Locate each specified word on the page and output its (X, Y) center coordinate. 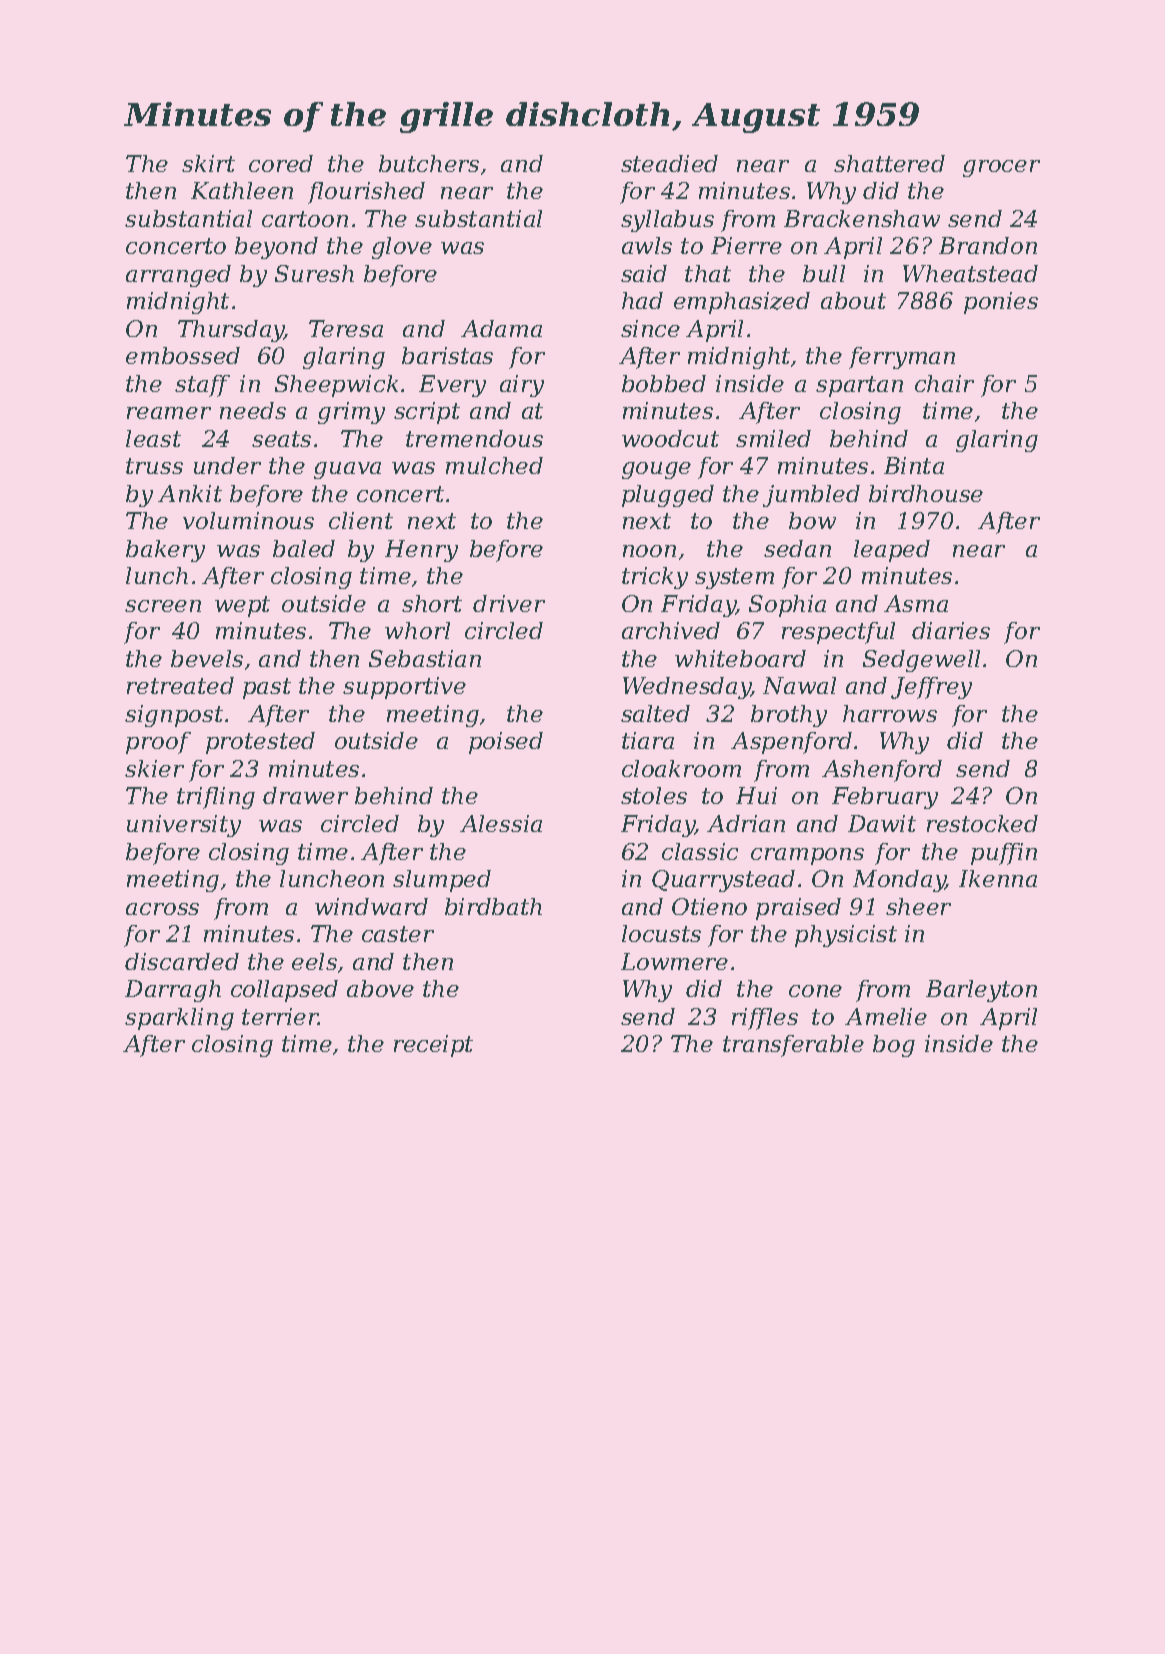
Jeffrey (931, 688)
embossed (183, 355)
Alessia (501, 823)
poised (506, 743)
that (708, 273)
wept (242, 606)
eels (314, 961)
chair (944, 383)
